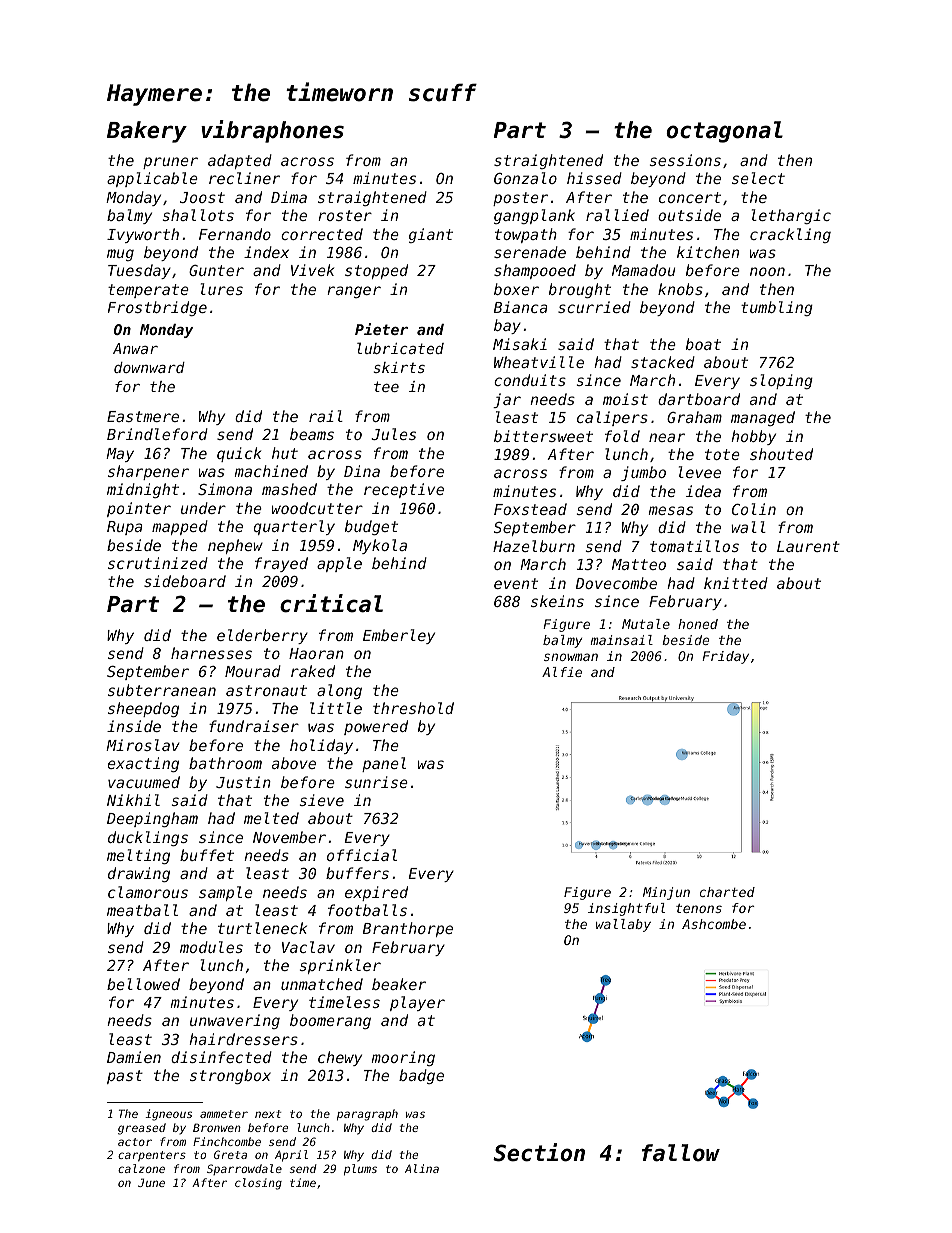 This screenshot has width=952, height=1233. What do you see at coordinates (714, 924) in the screenshot?
I see `Ashcombe` at bounding box center [714, 924].
